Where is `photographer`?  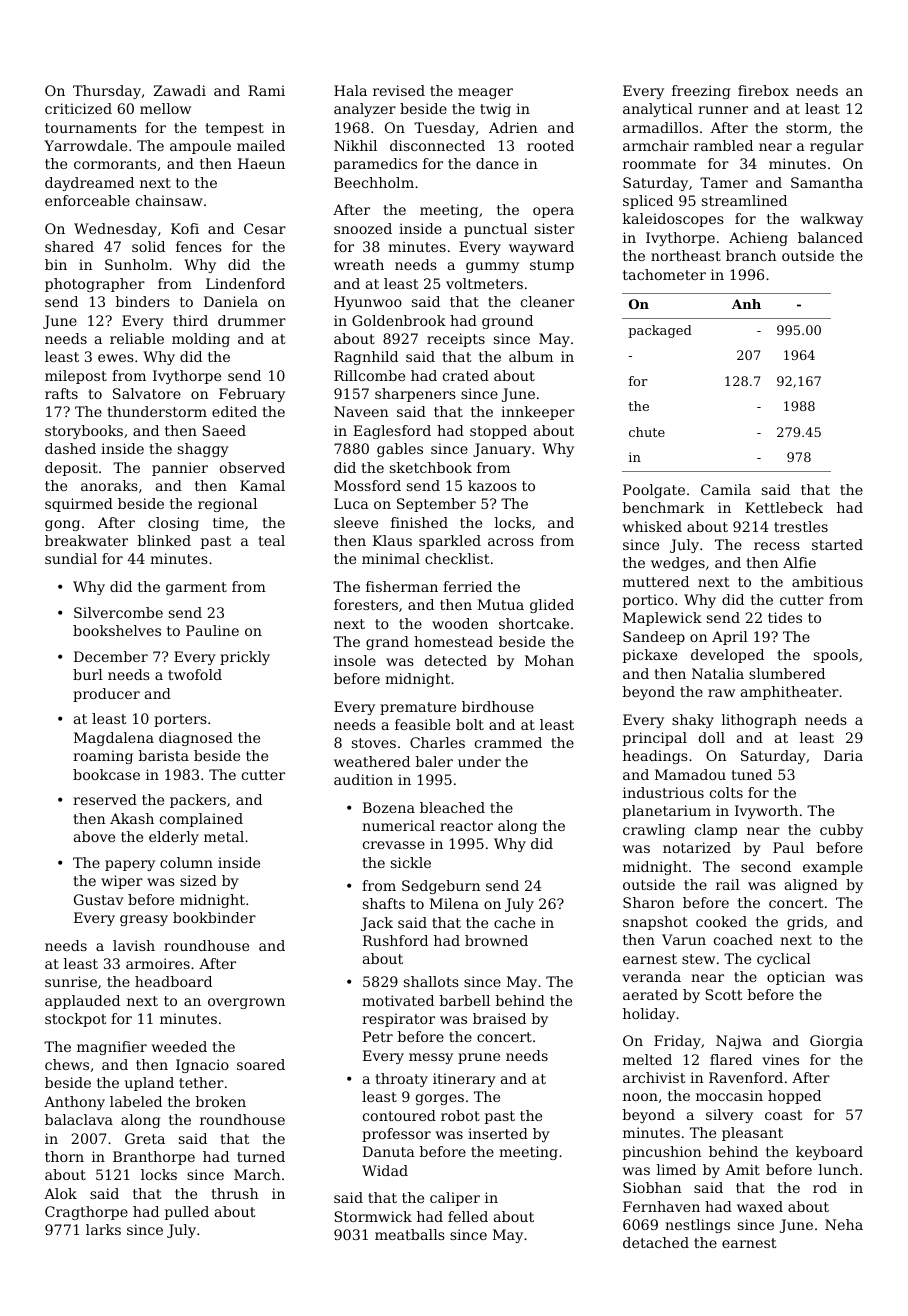
photographer is located at coordinates (95, 285).
